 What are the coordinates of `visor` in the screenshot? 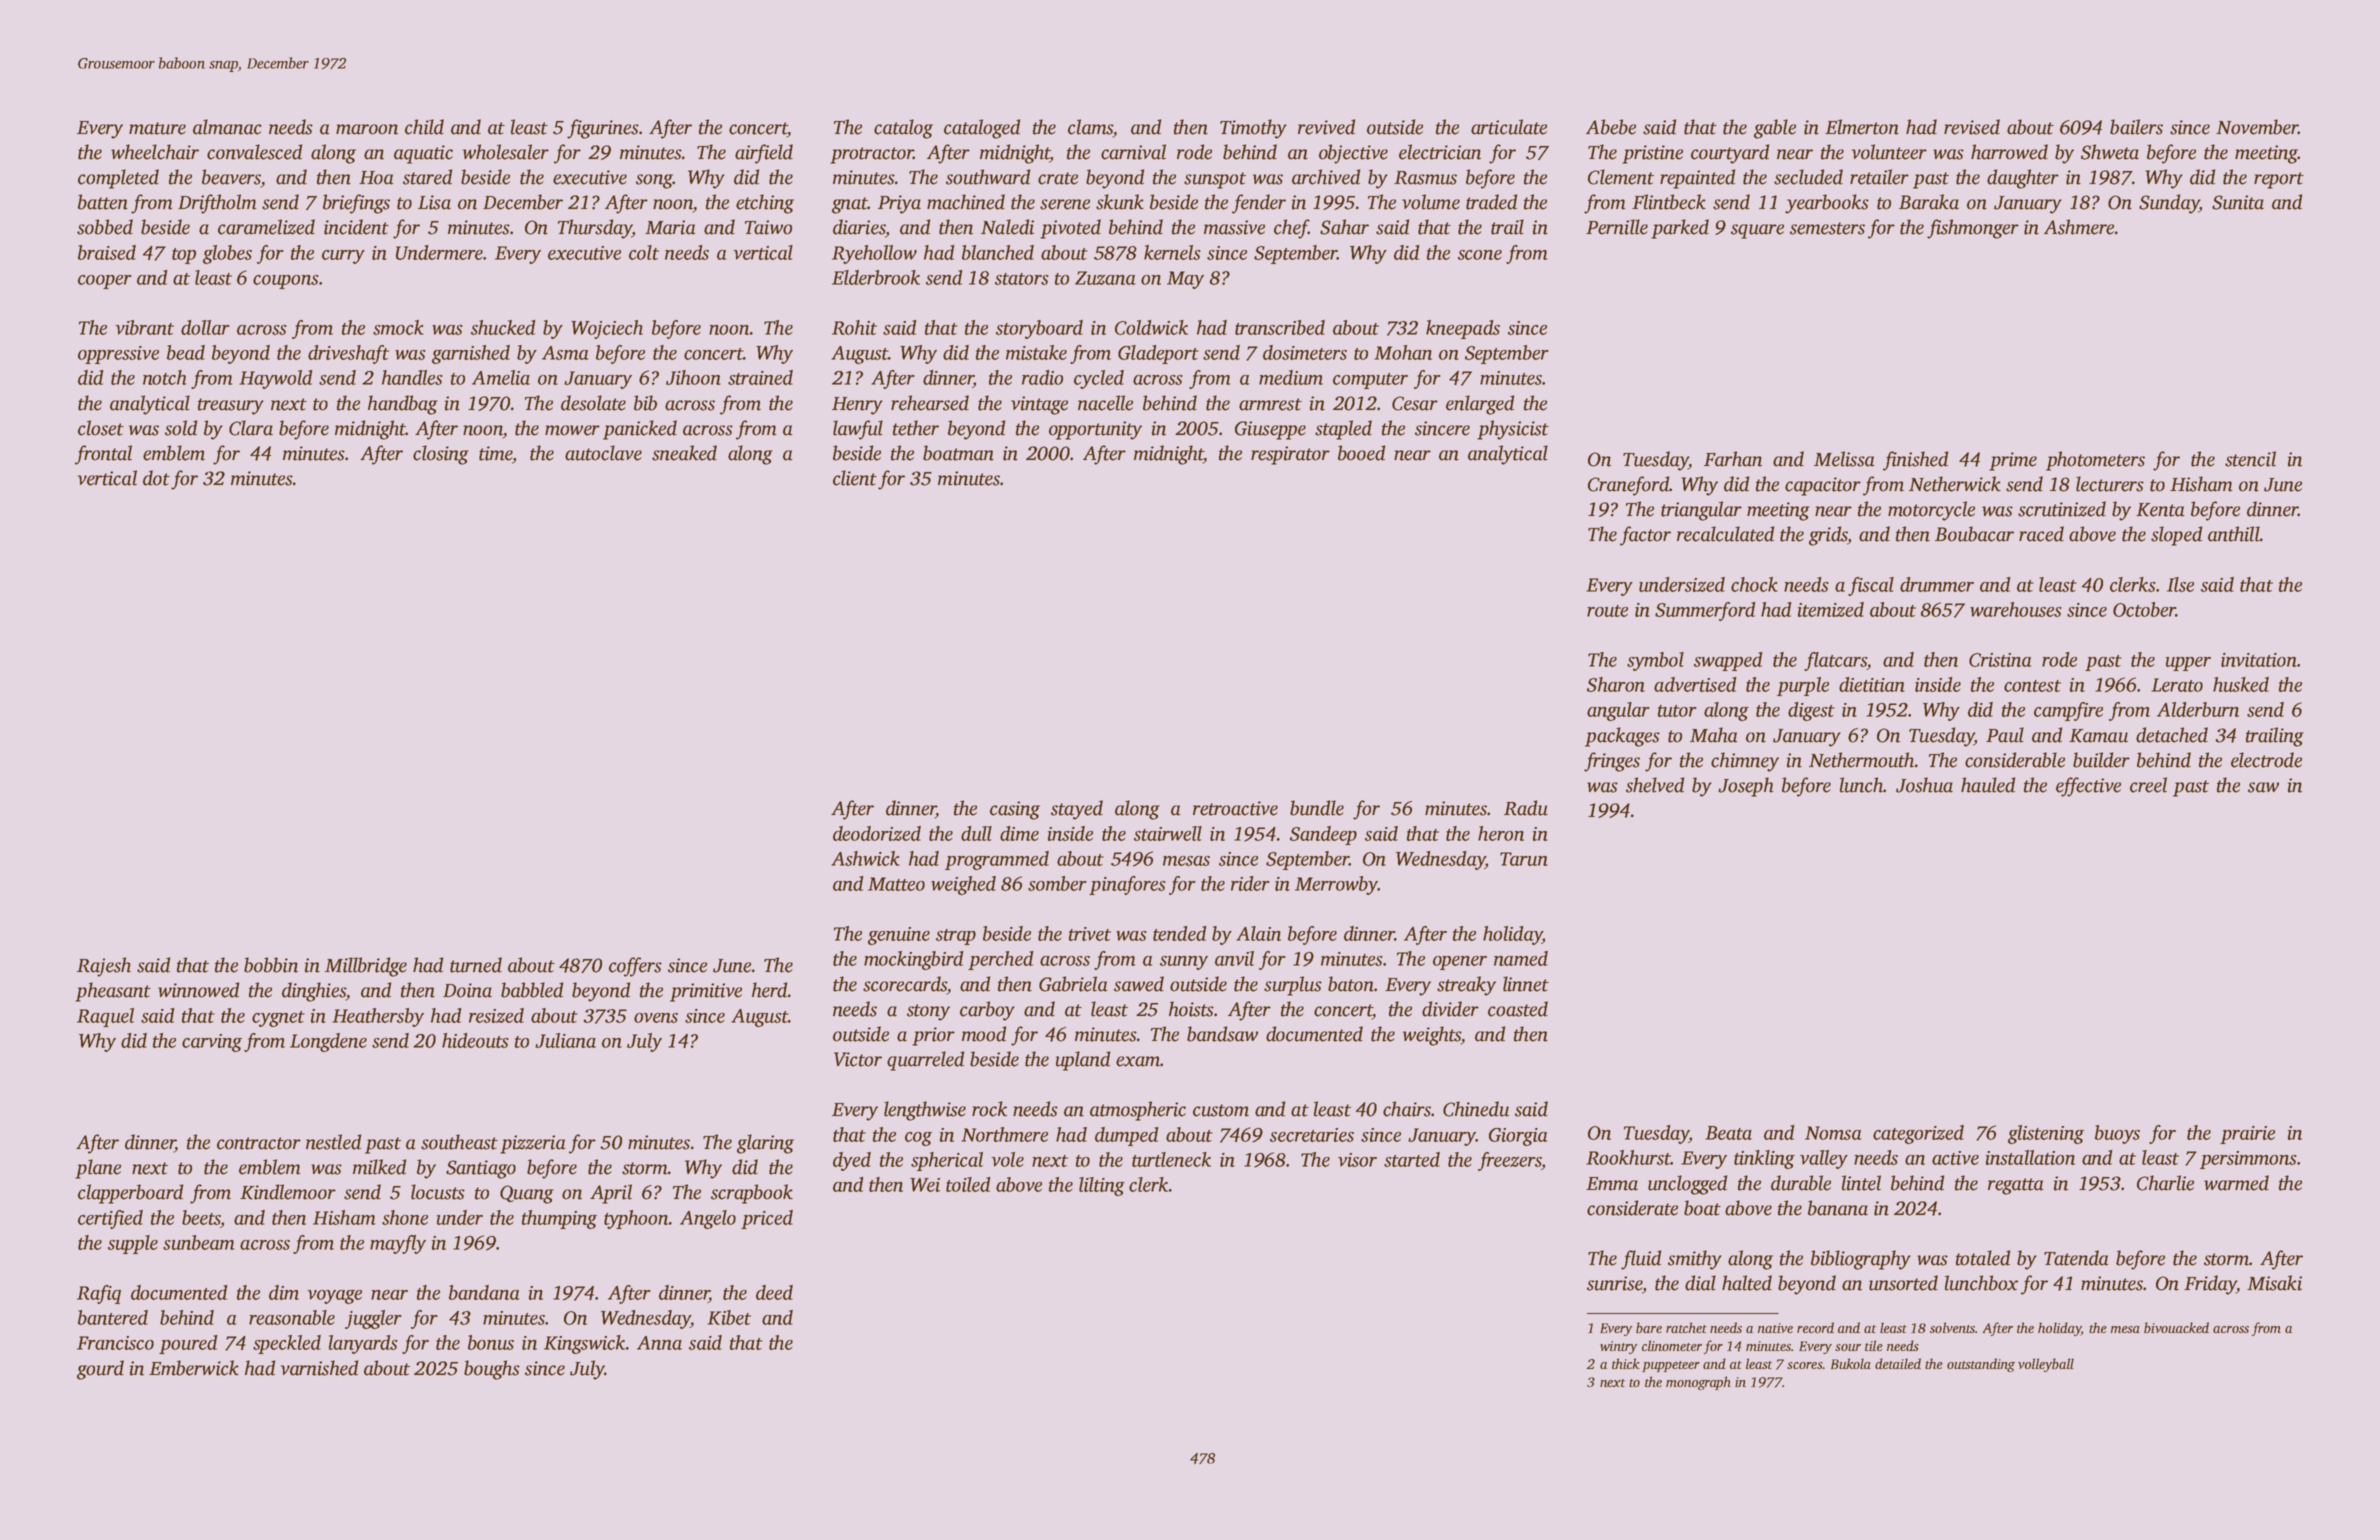 It's located at (1357, 1160).
